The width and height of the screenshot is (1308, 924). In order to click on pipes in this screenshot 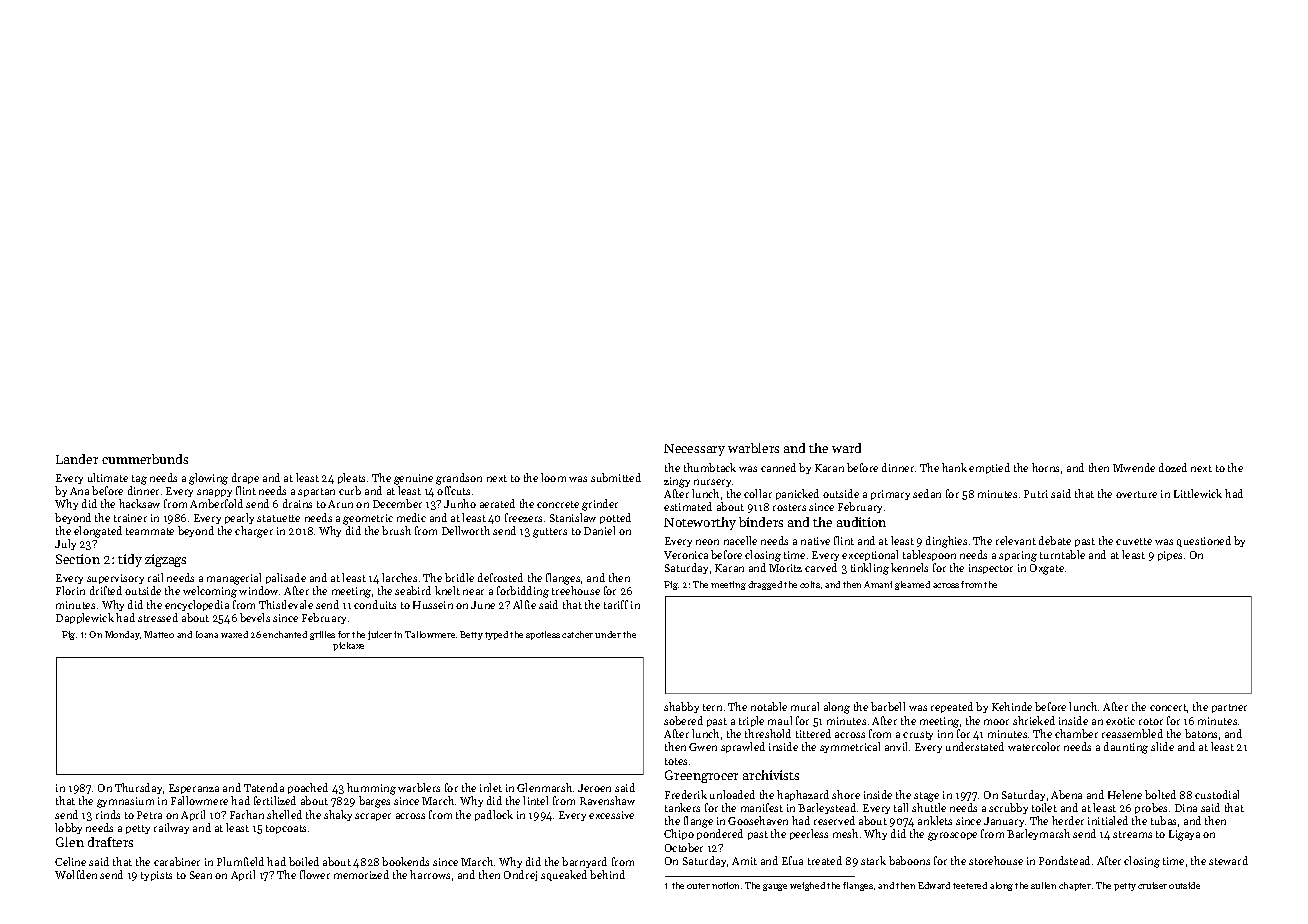, I will do `click(1170, 556)`.
